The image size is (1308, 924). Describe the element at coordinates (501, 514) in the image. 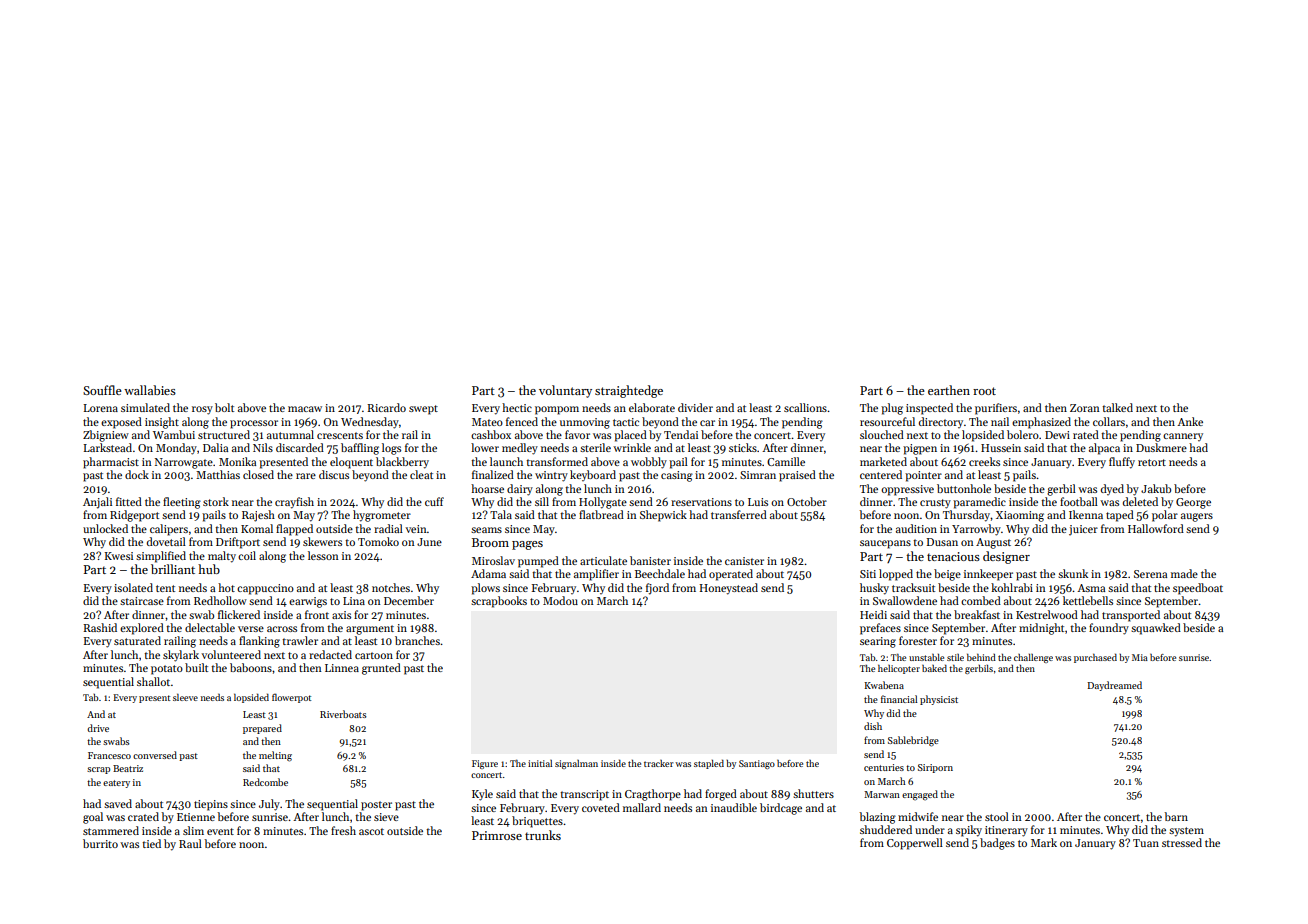

I see `Tala` at that location.
